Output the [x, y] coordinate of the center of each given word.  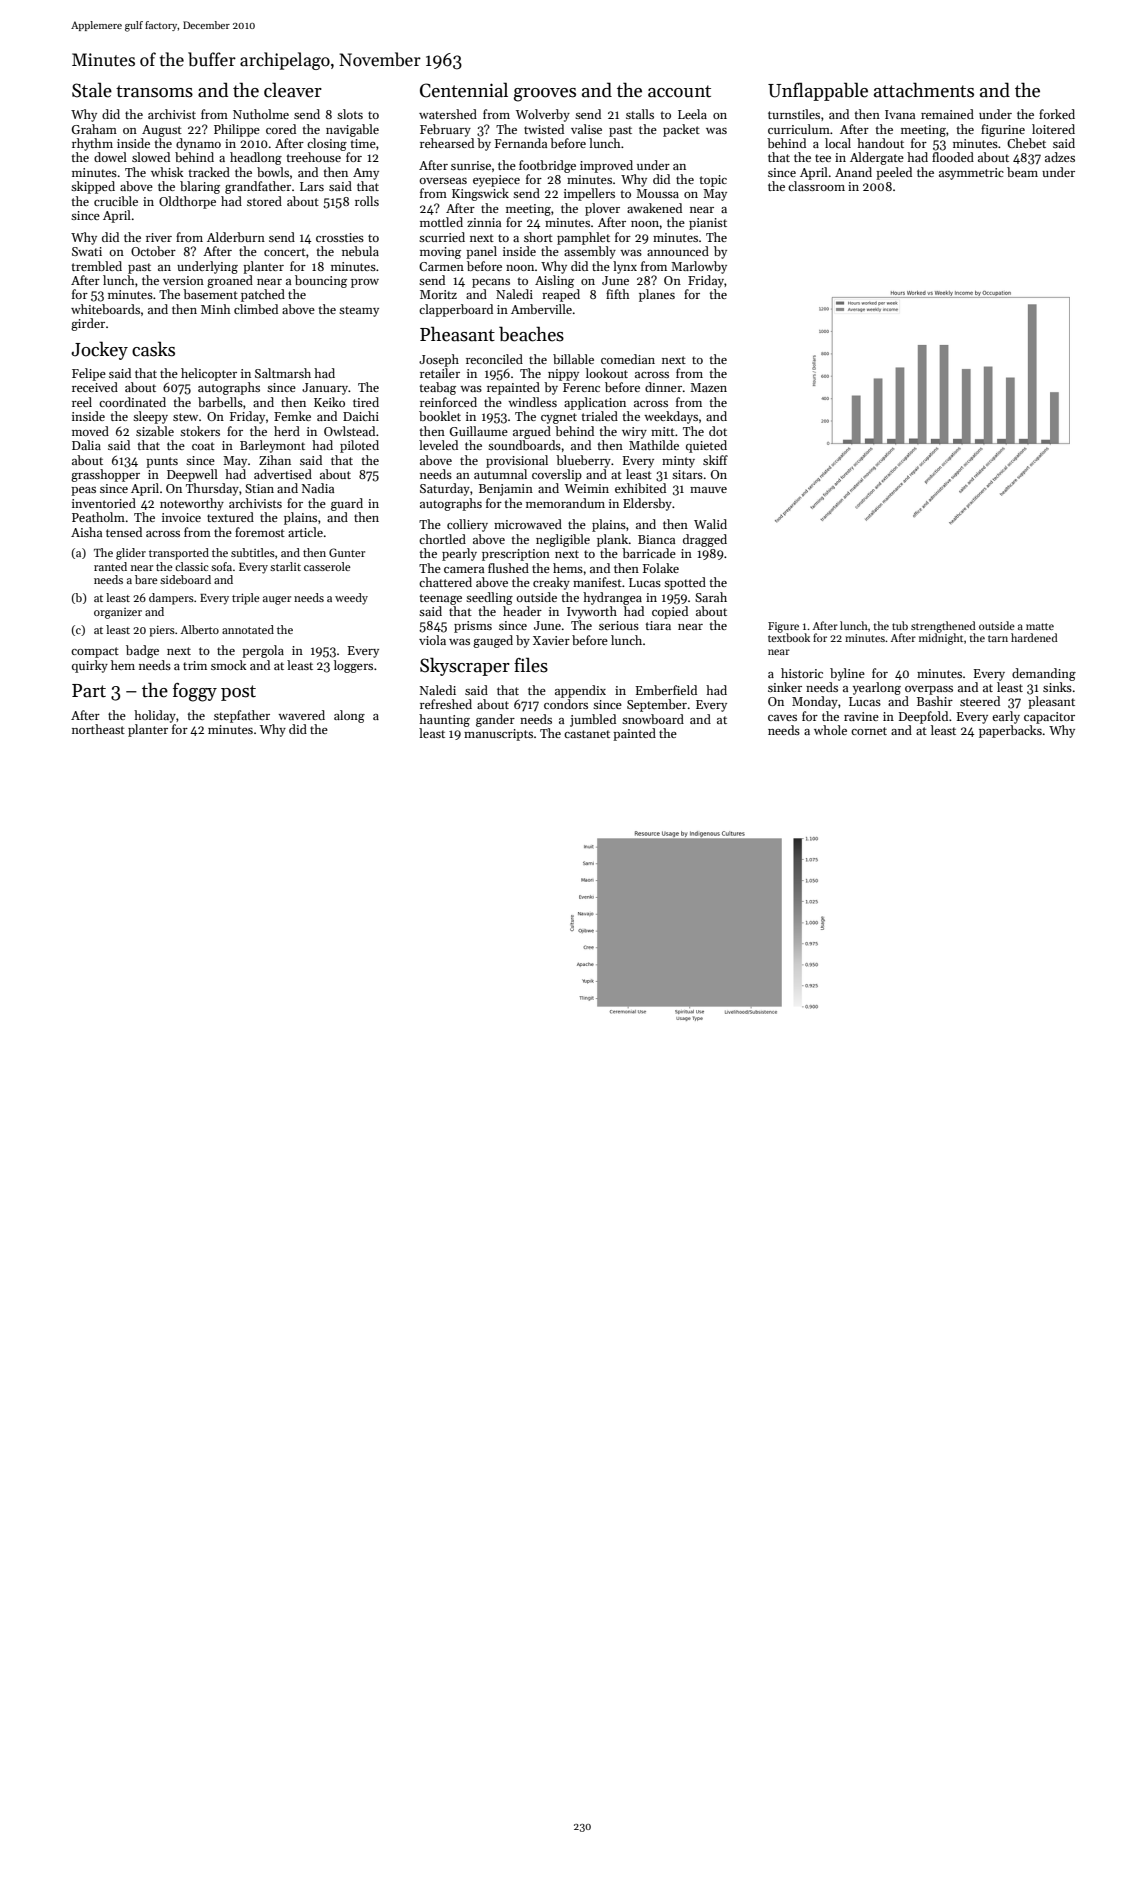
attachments [924, 90]
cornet [869, 731]
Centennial [464, 90]
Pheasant [457, 334]
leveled [438, 445]
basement [210, 294]
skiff [715, 460]
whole [830, 730]
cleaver [293, 90]
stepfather [242, 716]
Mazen [708, 387]
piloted [359, 446]
